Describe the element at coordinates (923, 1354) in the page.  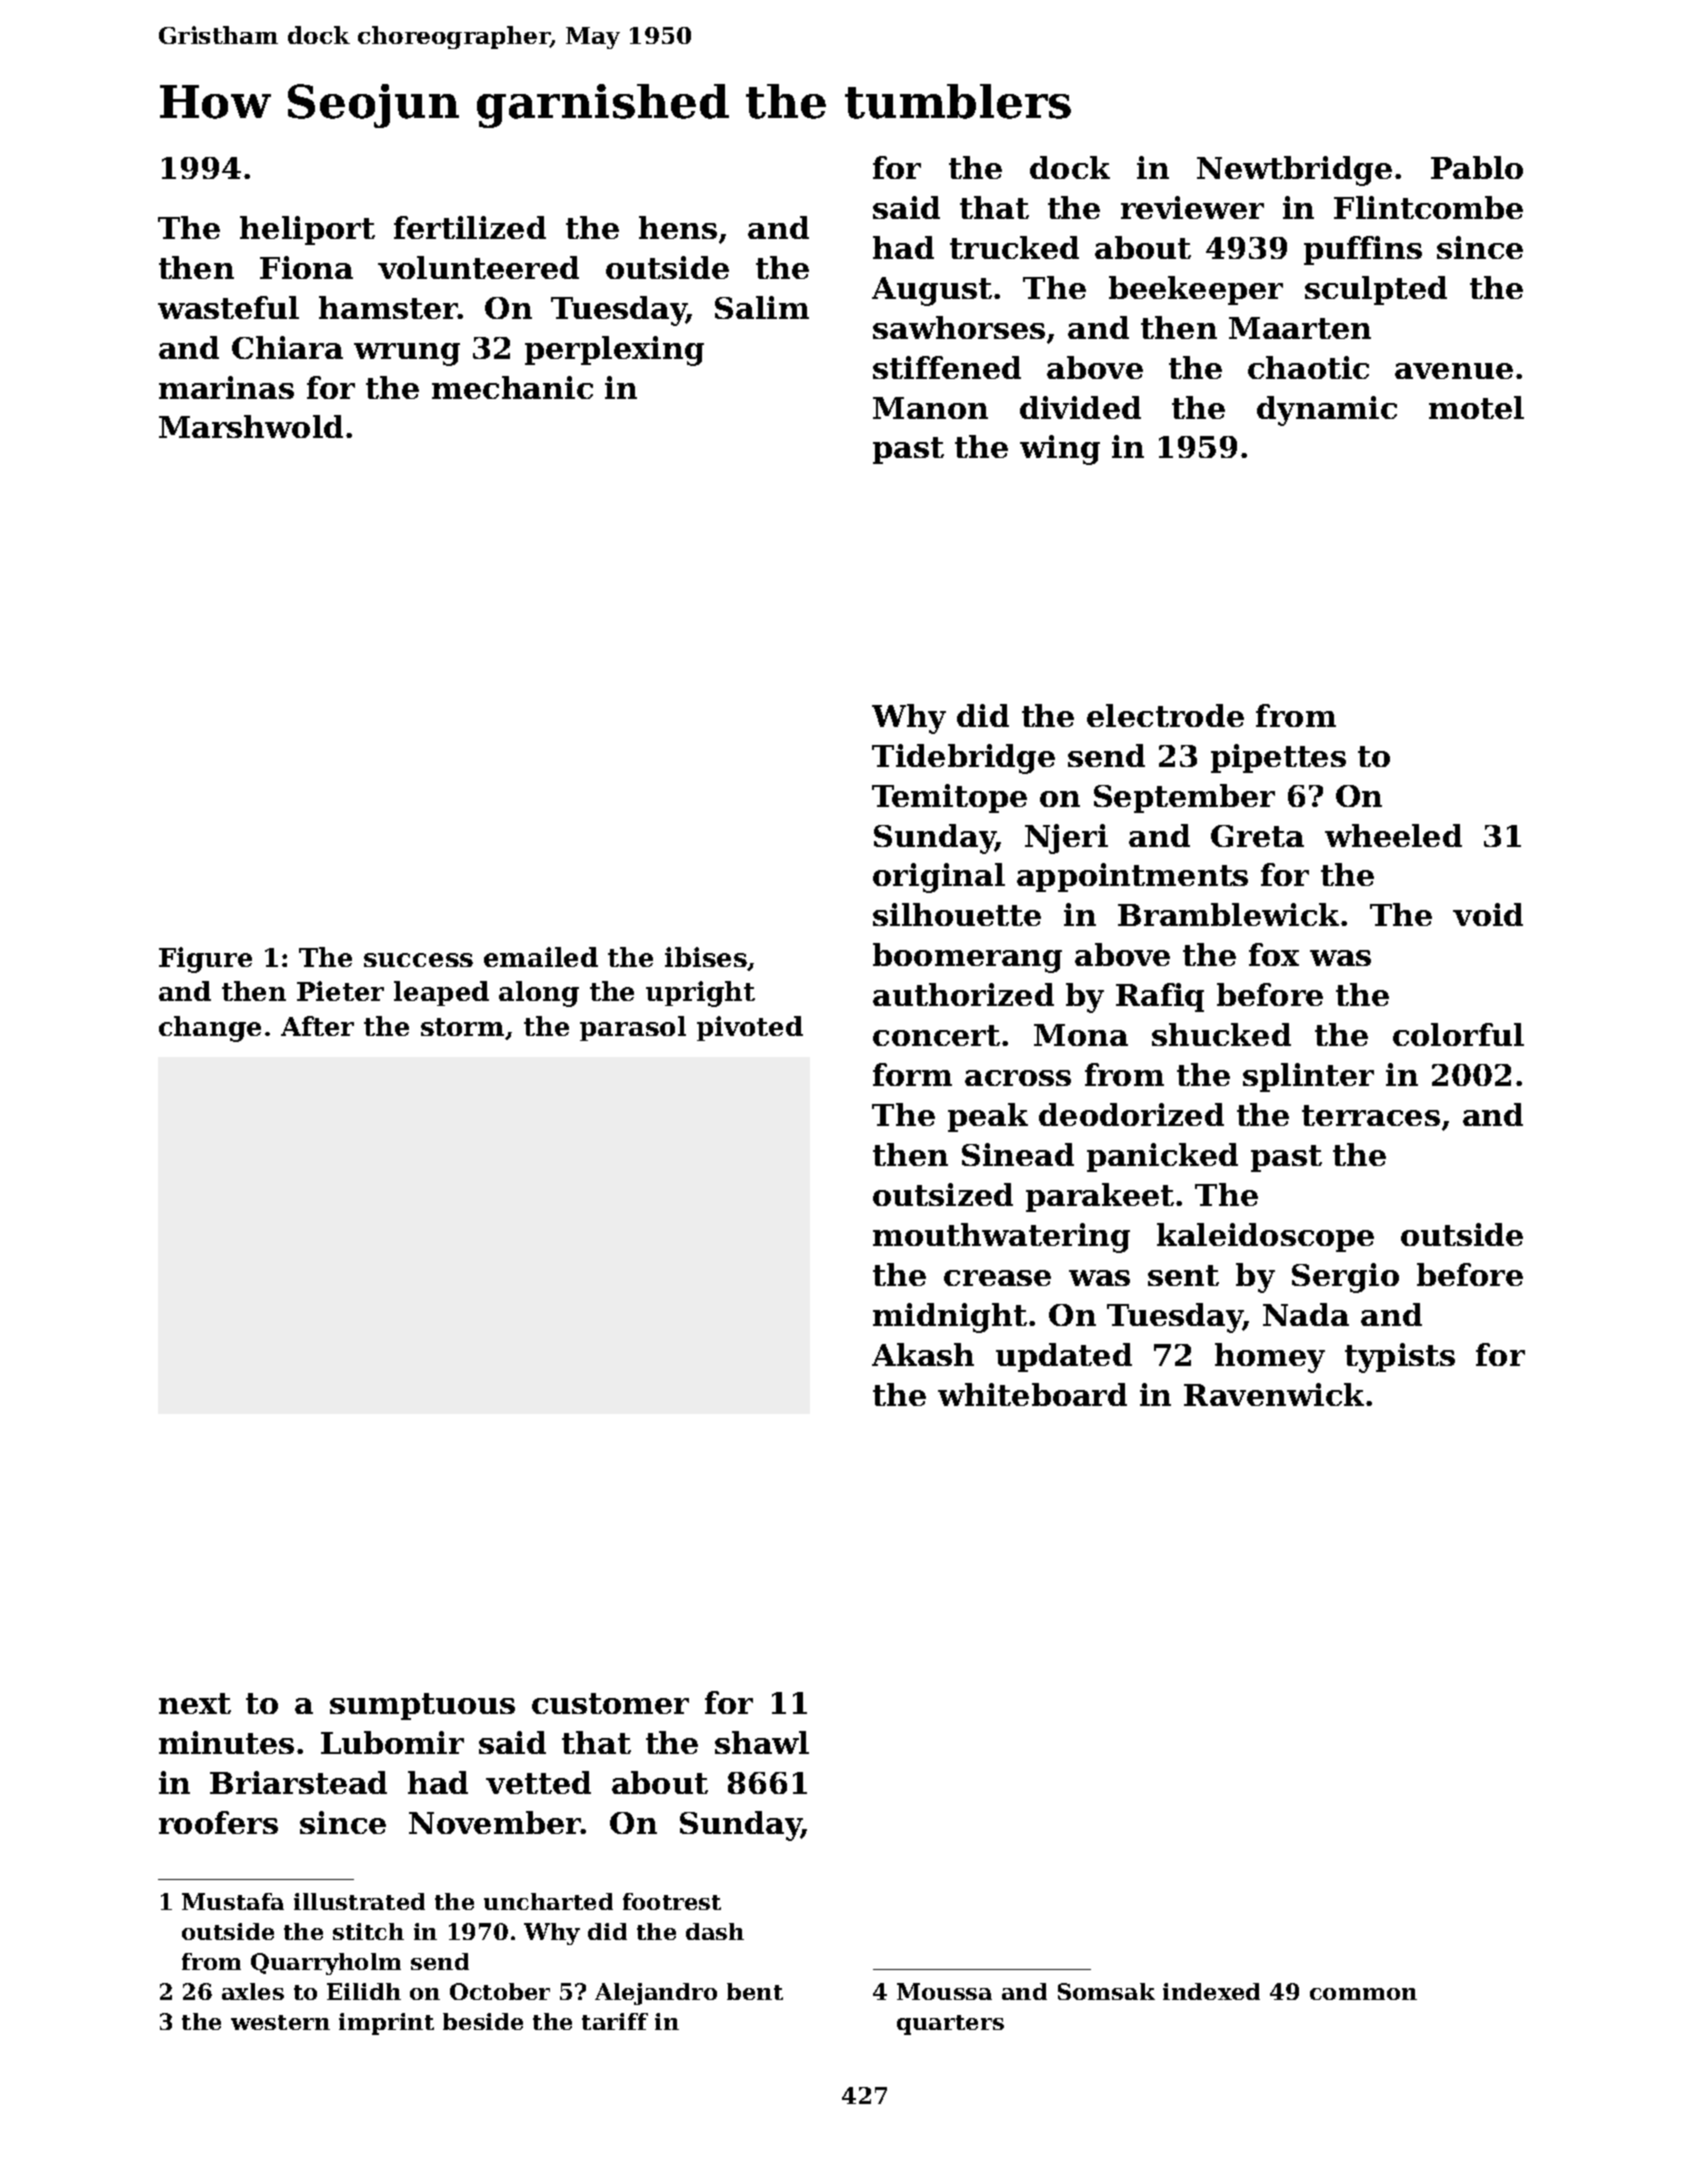
I see `Akash` at that location.
